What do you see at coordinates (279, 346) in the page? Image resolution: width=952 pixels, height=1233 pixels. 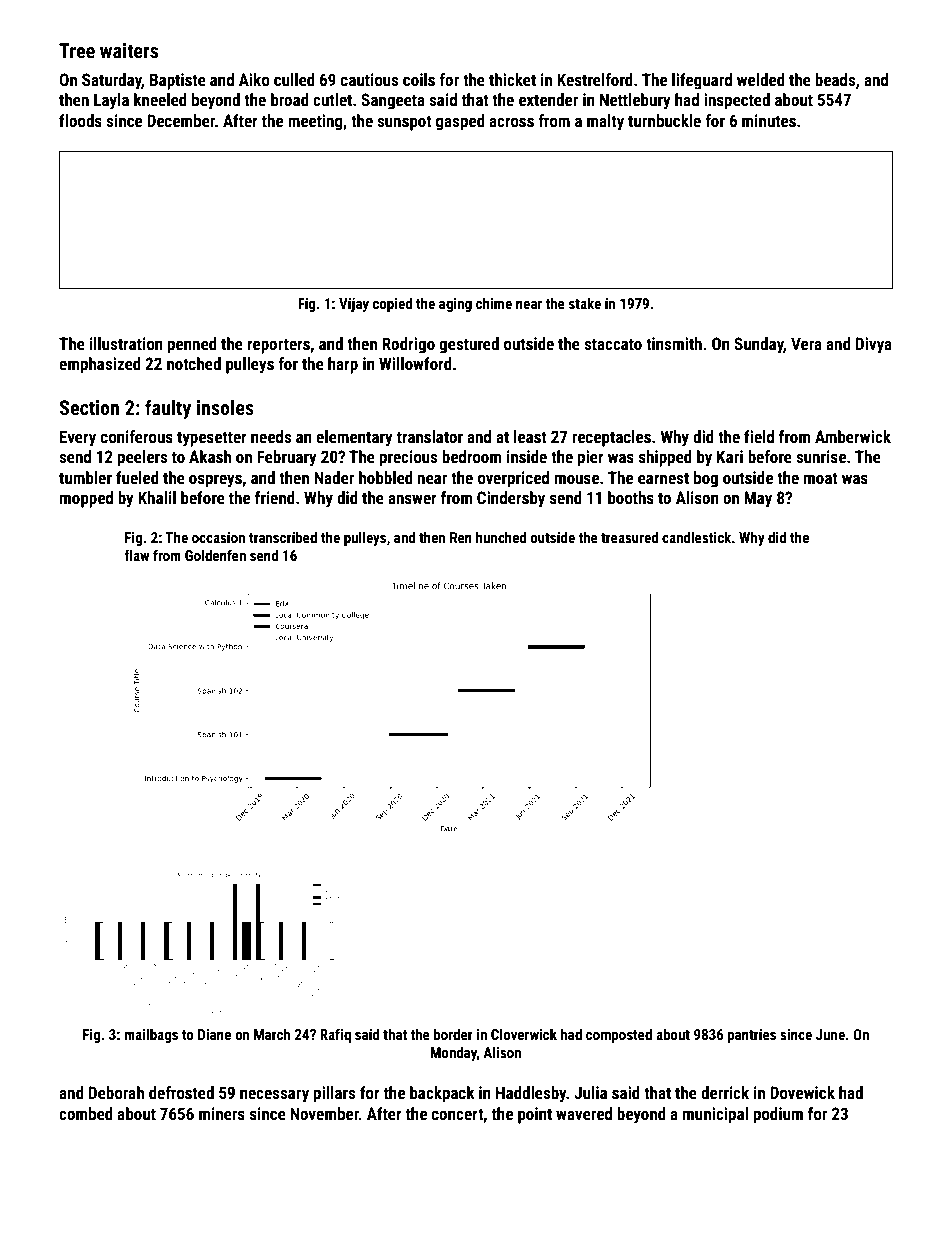 I see `reporters` at bounding box center [279, 346].
